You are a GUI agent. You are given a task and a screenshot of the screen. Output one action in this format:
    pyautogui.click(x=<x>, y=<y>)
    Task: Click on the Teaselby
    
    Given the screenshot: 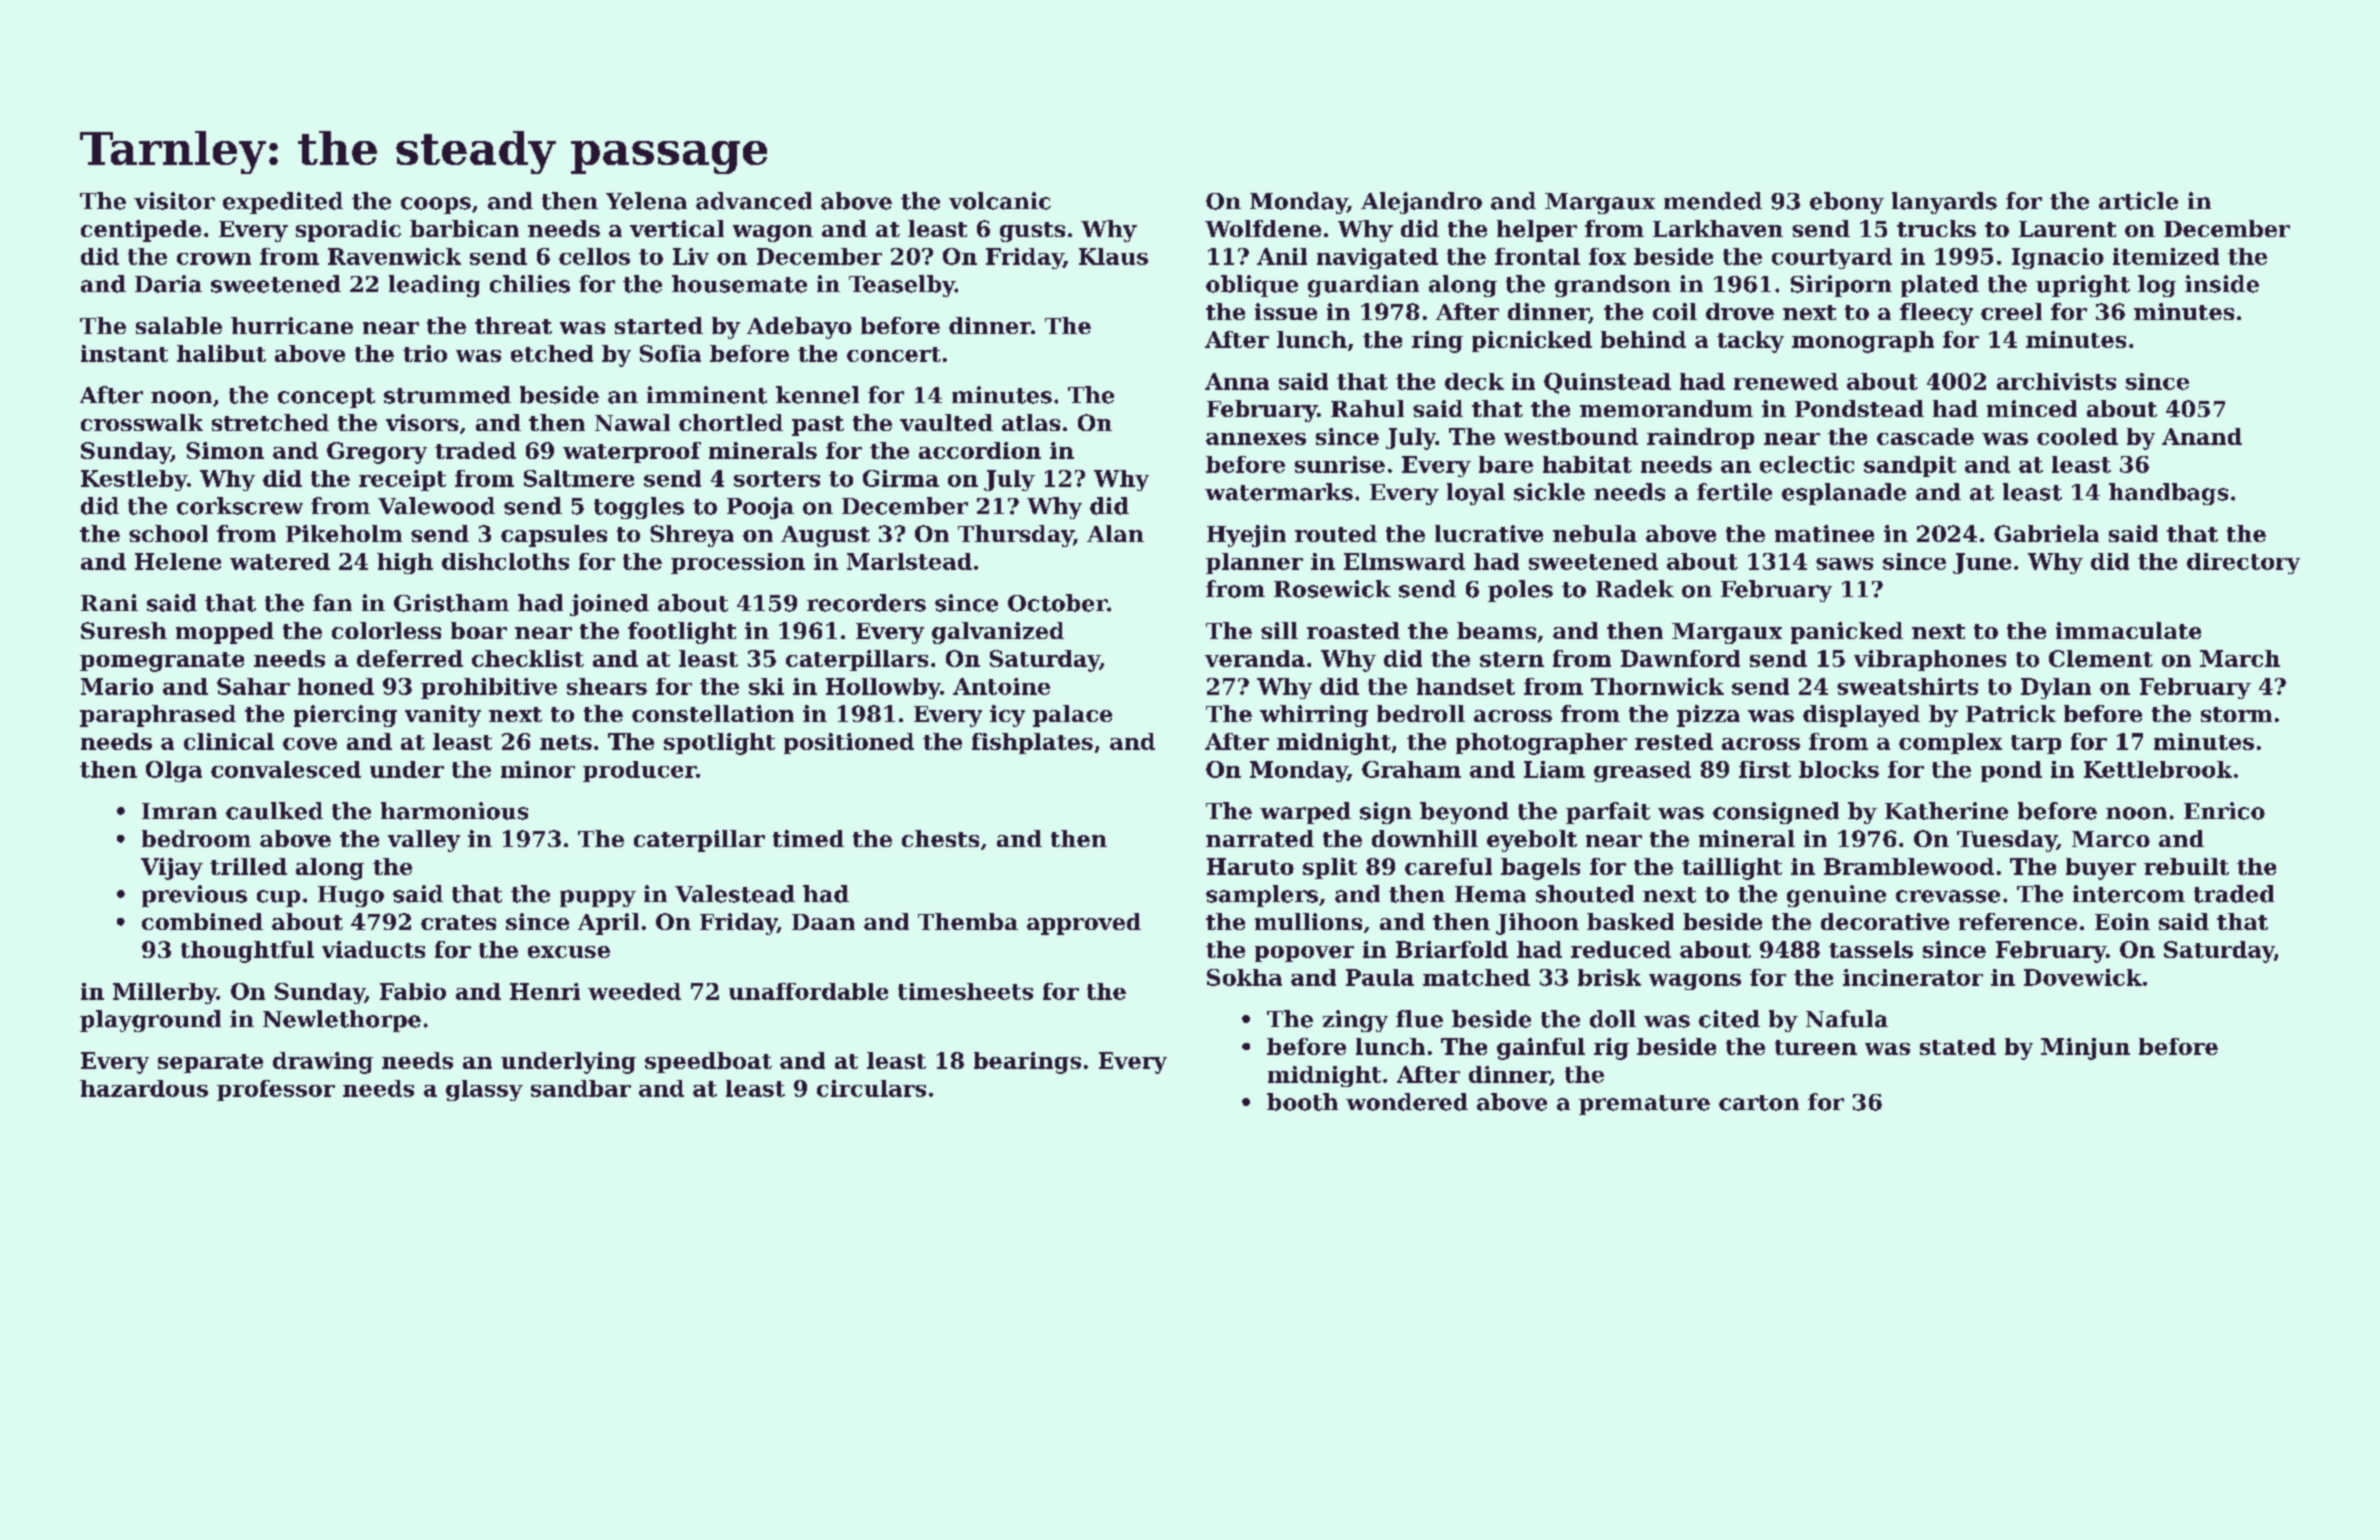 What is the action you would take?
    pyautogui.click(x=902, y=286)
